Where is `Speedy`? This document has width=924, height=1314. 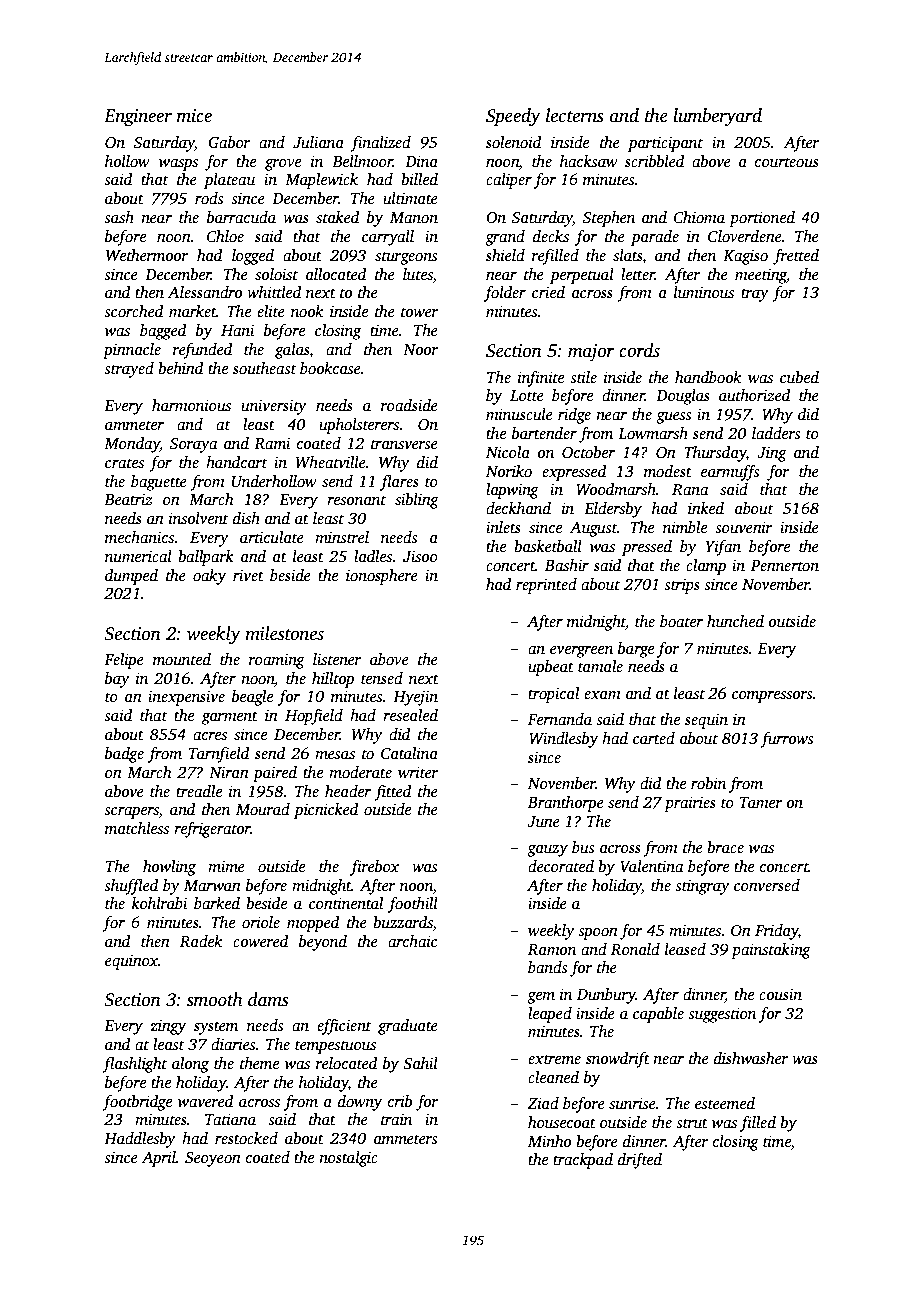 Speedy is located at coordinates (513, 117).
